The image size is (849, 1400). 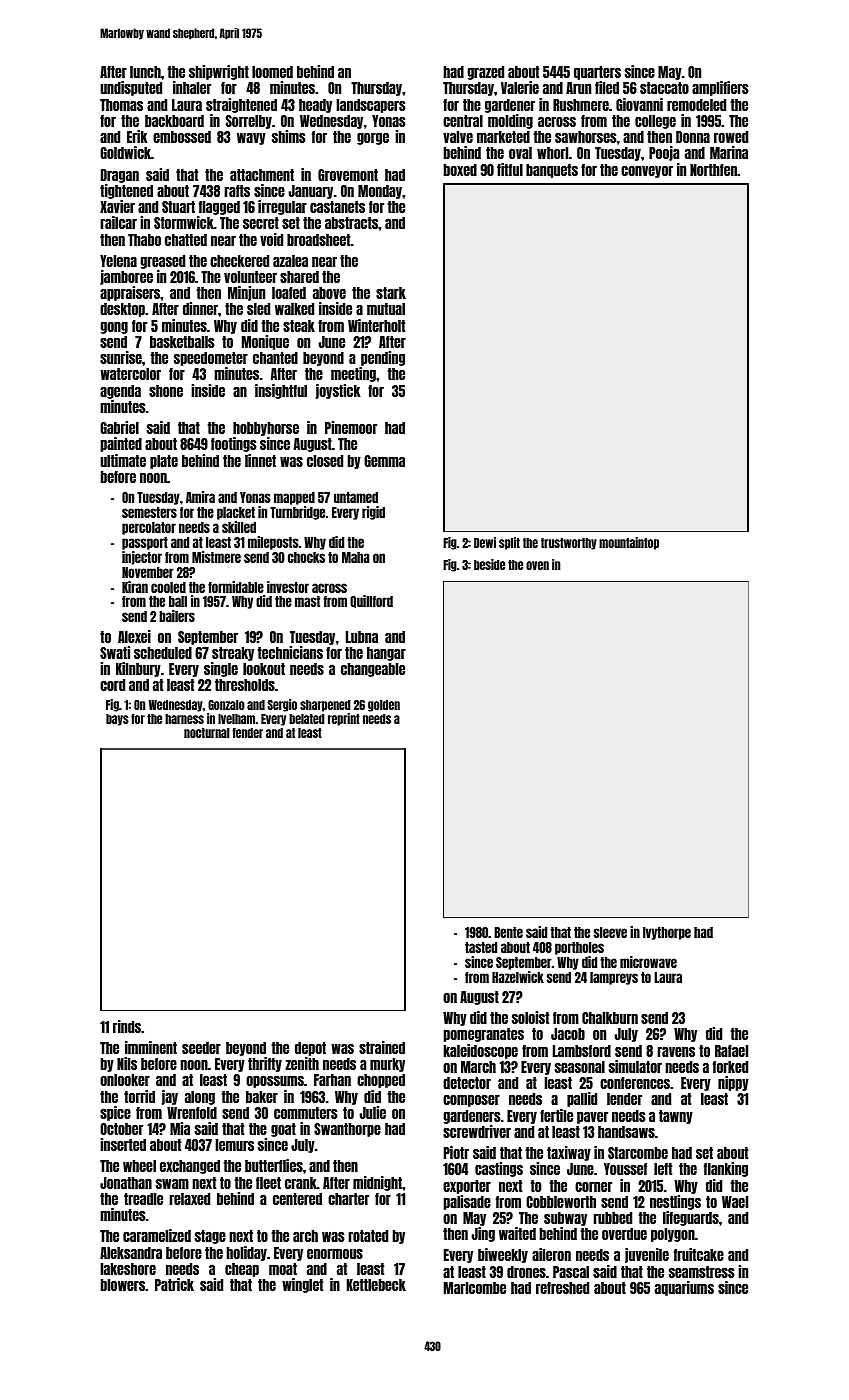 What do you see at coordinates (684, 1288) in the document?
I see `aquariums` at bounding box center [684, 1288].
